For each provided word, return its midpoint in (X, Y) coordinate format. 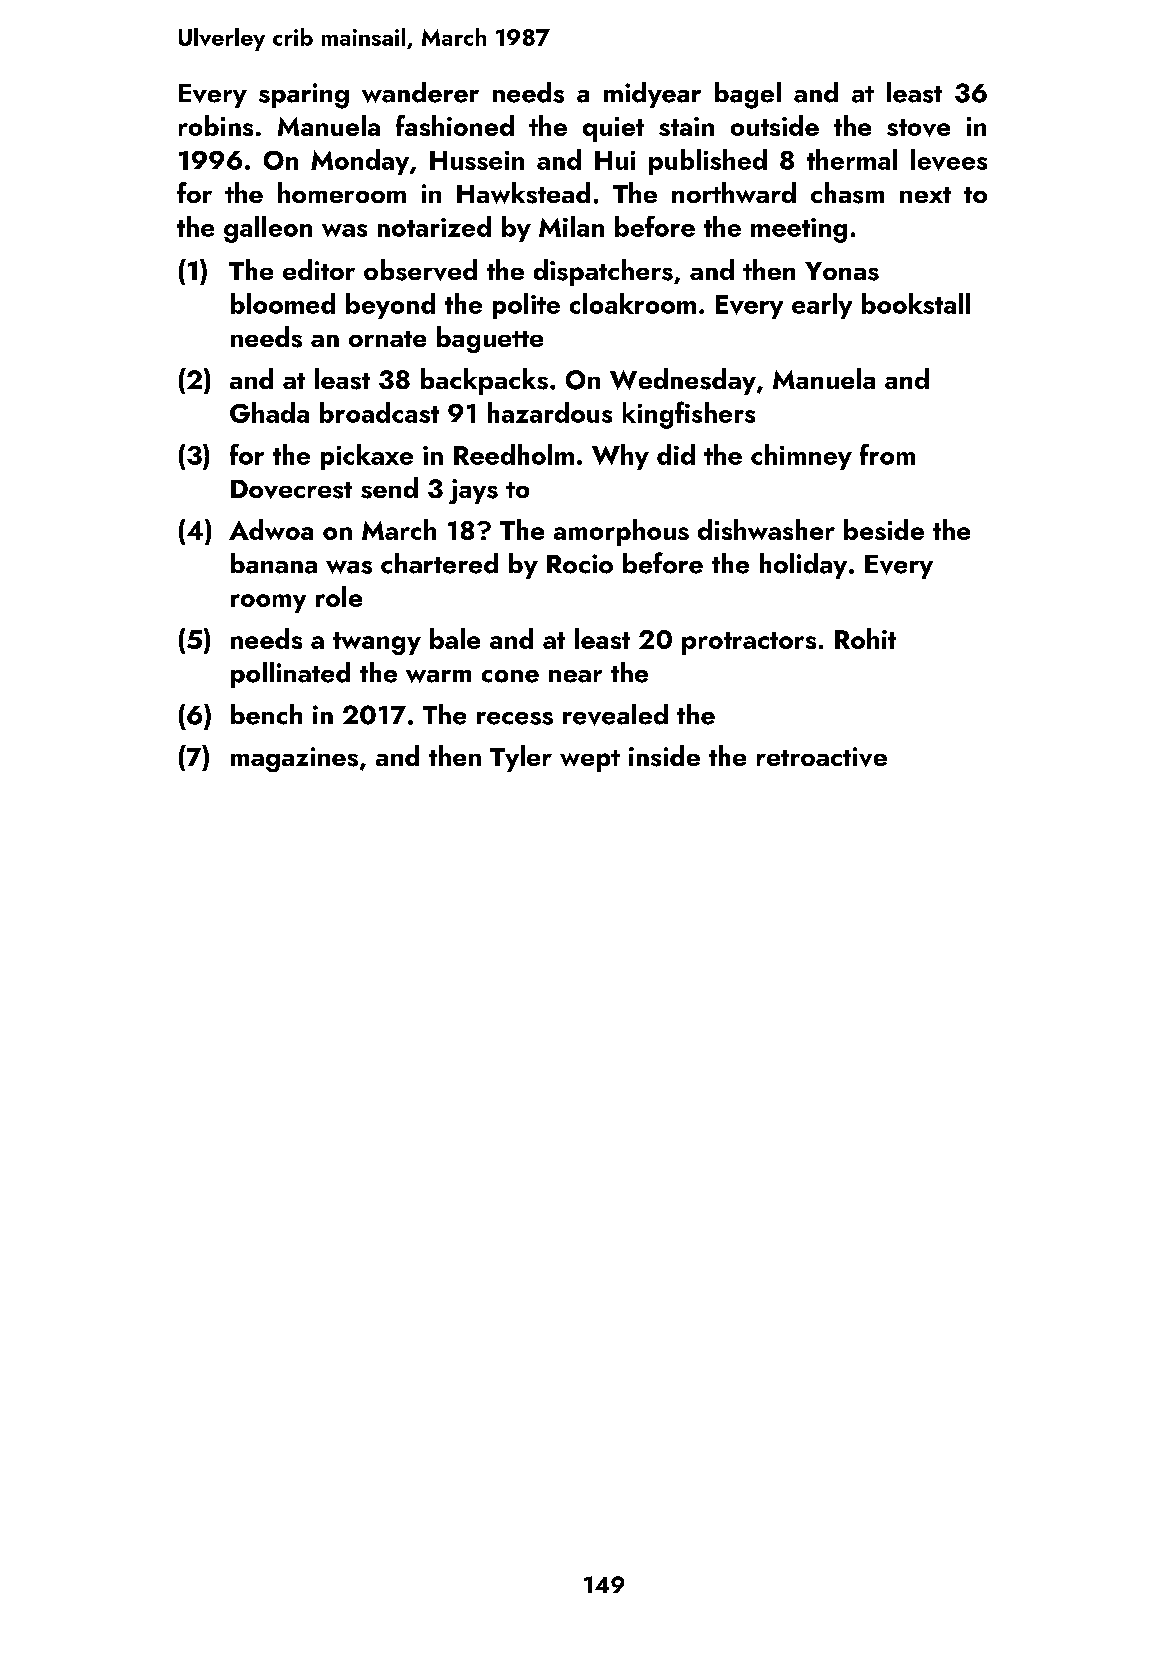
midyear (652, 95)
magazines (294, 759)
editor (319, 269)
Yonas (842, 271)
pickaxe (367, 457)
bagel (748, 95)
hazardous (550, 412)
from (887, 454)
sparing (304, 96)
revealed (615, 715)
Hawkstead (523, 193)
